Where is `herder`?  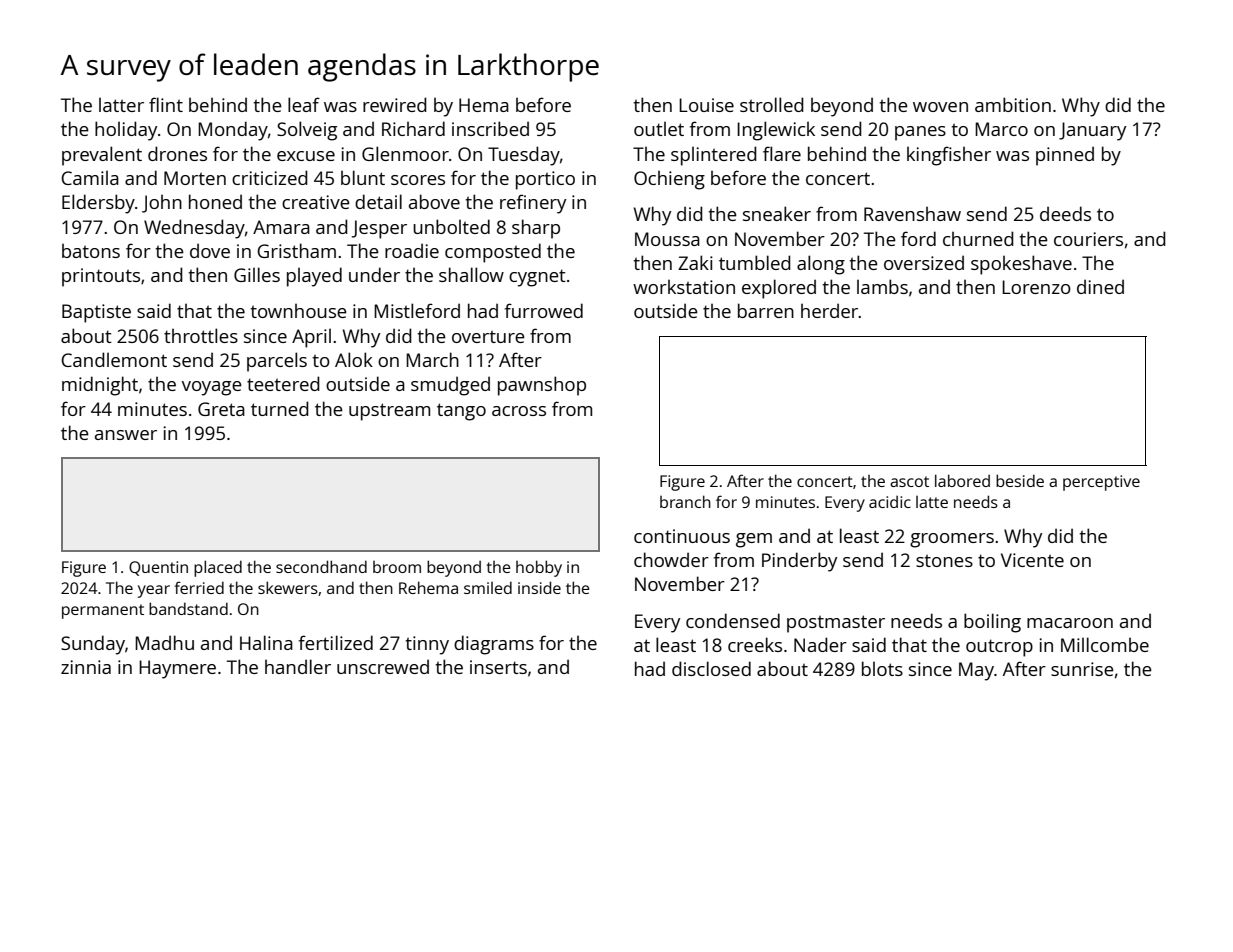 herder is located at coordinates (830, 310).
